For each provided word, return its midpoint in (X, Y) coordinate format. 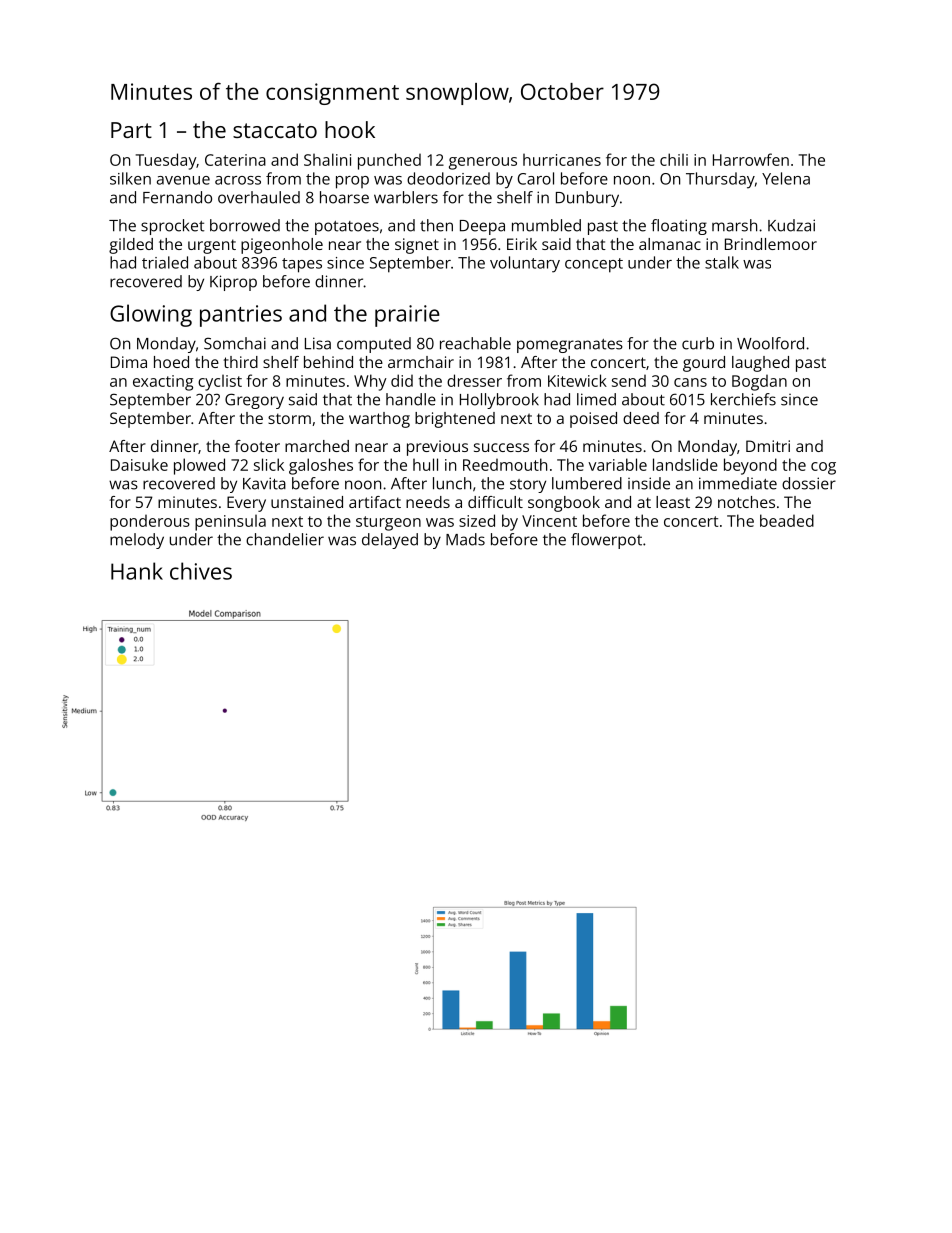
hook (350, 129)
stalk (722, 262)
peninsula (230, 523)
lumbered (587, 483)
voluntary (525, 264)
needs (428, 502)
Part (131, 130)
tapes (302, 265)
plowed (199, 466)
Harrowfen (751, 159)
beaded (787, 520)
